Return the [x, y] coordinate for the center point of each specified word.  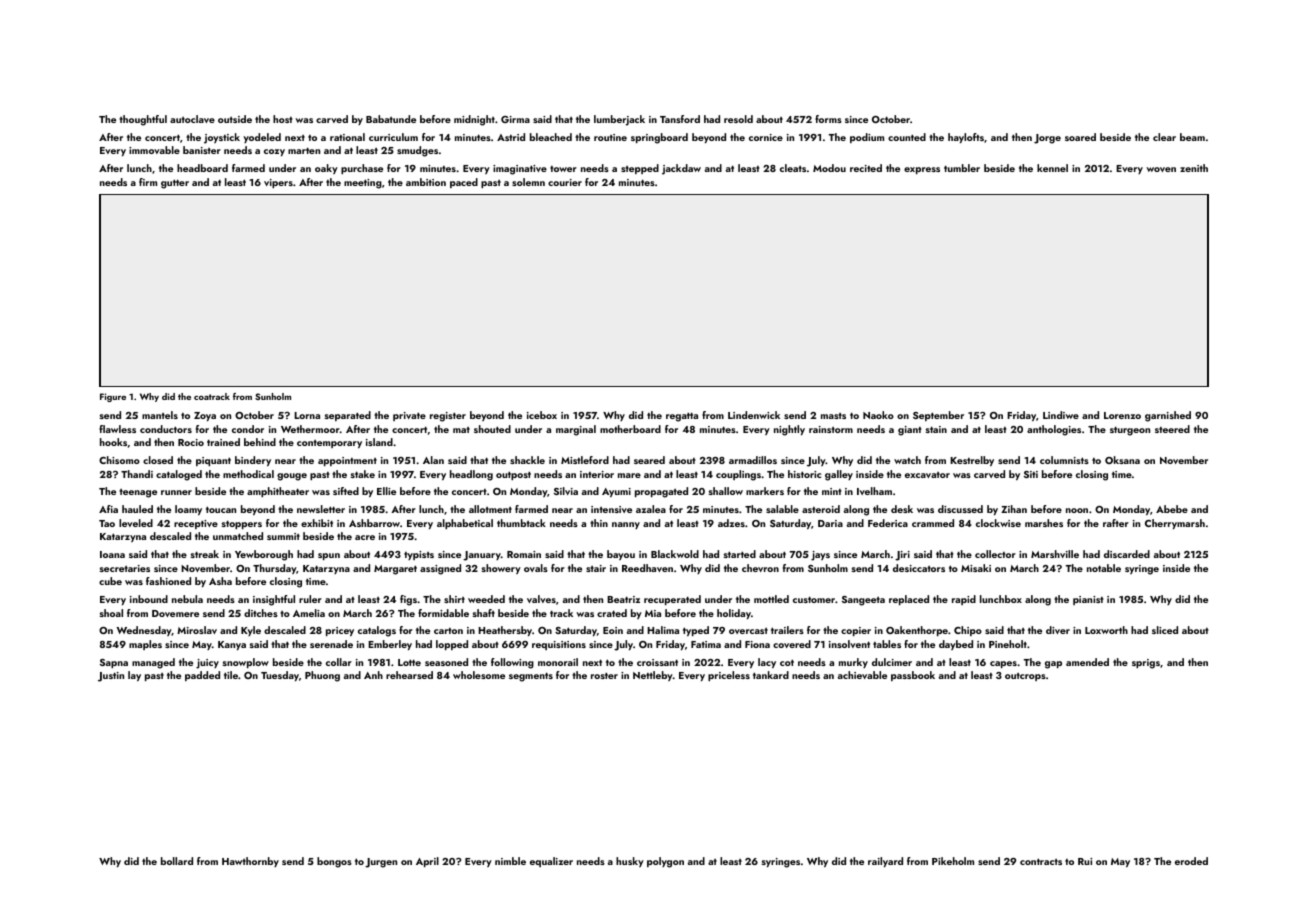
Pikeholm [953, 861]
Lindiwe [1061, 415]
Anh [373, 675]
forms [828, 119]
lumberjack [619, 120]
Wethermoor [310, 429]
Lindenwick [754, 415]
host [283, 119]
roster [604, 675]
